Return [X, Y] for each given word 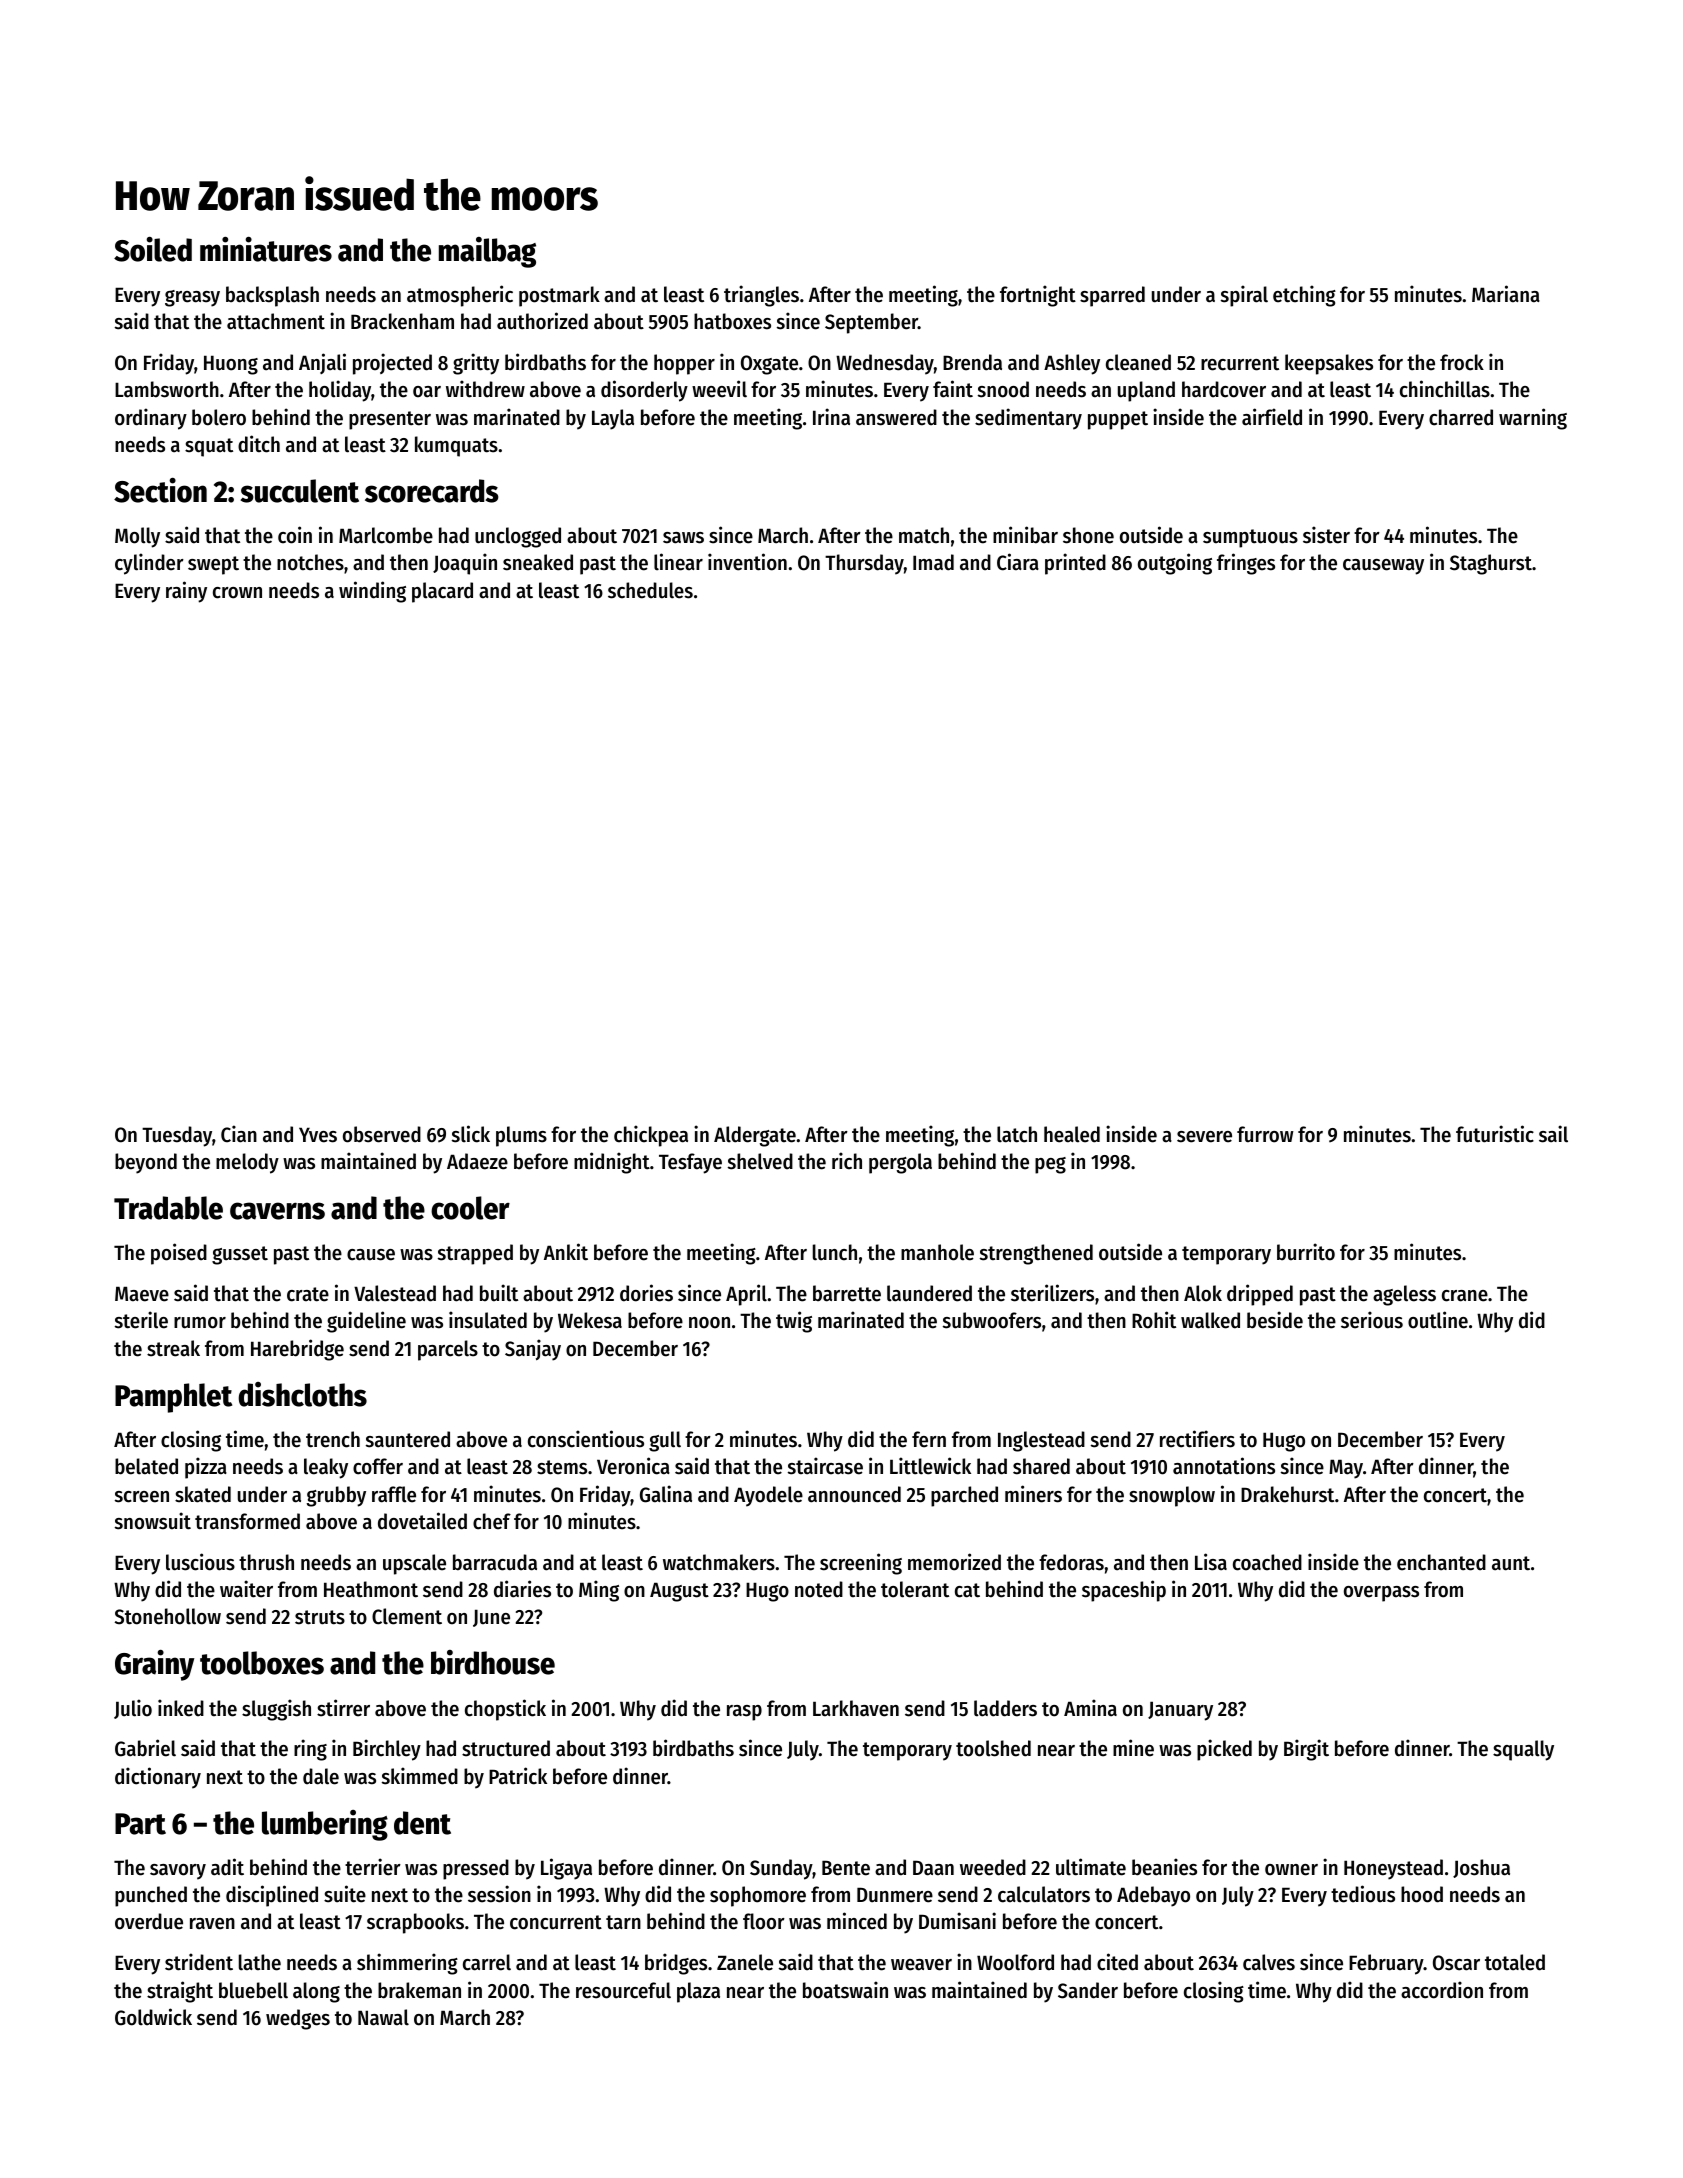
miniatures [266, 249]
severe [1204, 1137]
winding [372, 592]
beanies [1164, 1867]
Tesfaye [690, 1163]
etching [1304, 296]
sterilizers [1052, 1293]
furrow [1265, 1134]
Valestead [395, 1293]
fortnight [1038, 296]
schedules [650, 590]
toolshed [993, 1748]
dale [321, 1776]
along [316, 1992]
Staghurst [1491, 564]
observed [382, 1134]
